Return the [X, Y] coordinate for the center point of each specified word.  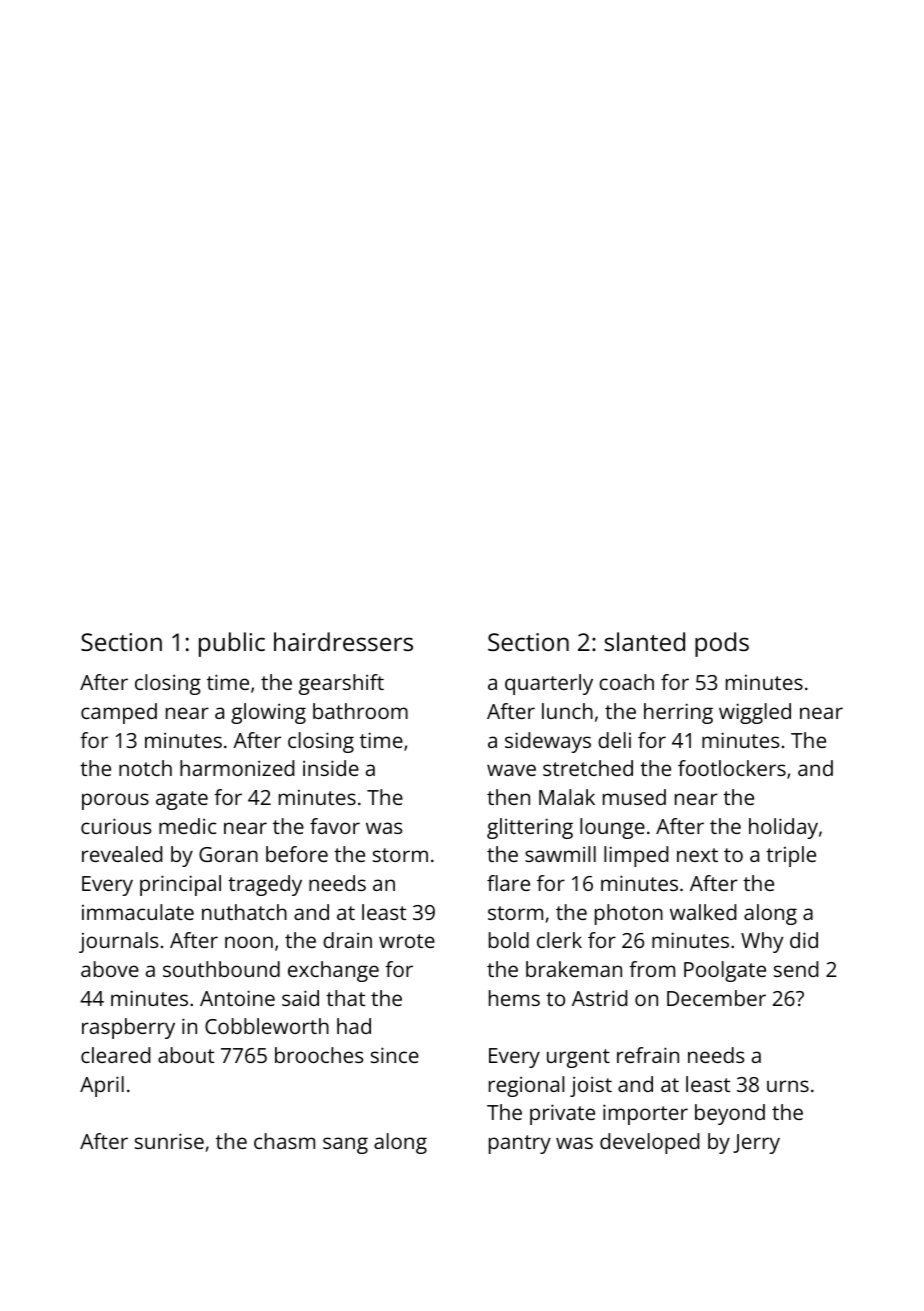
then [508, 797]
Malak [567, 797]
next [697, 855]
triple [791, 856]
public [232, 644]
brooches [319, 1055]
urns [788, 1086]
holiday [783, 828]
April [102, 1086]
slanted [644, 641]
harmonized [237, 768]
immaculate [138, 912]
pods [722, 644]
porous [115, 801]
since [395, 1055]
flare [508, 883]
